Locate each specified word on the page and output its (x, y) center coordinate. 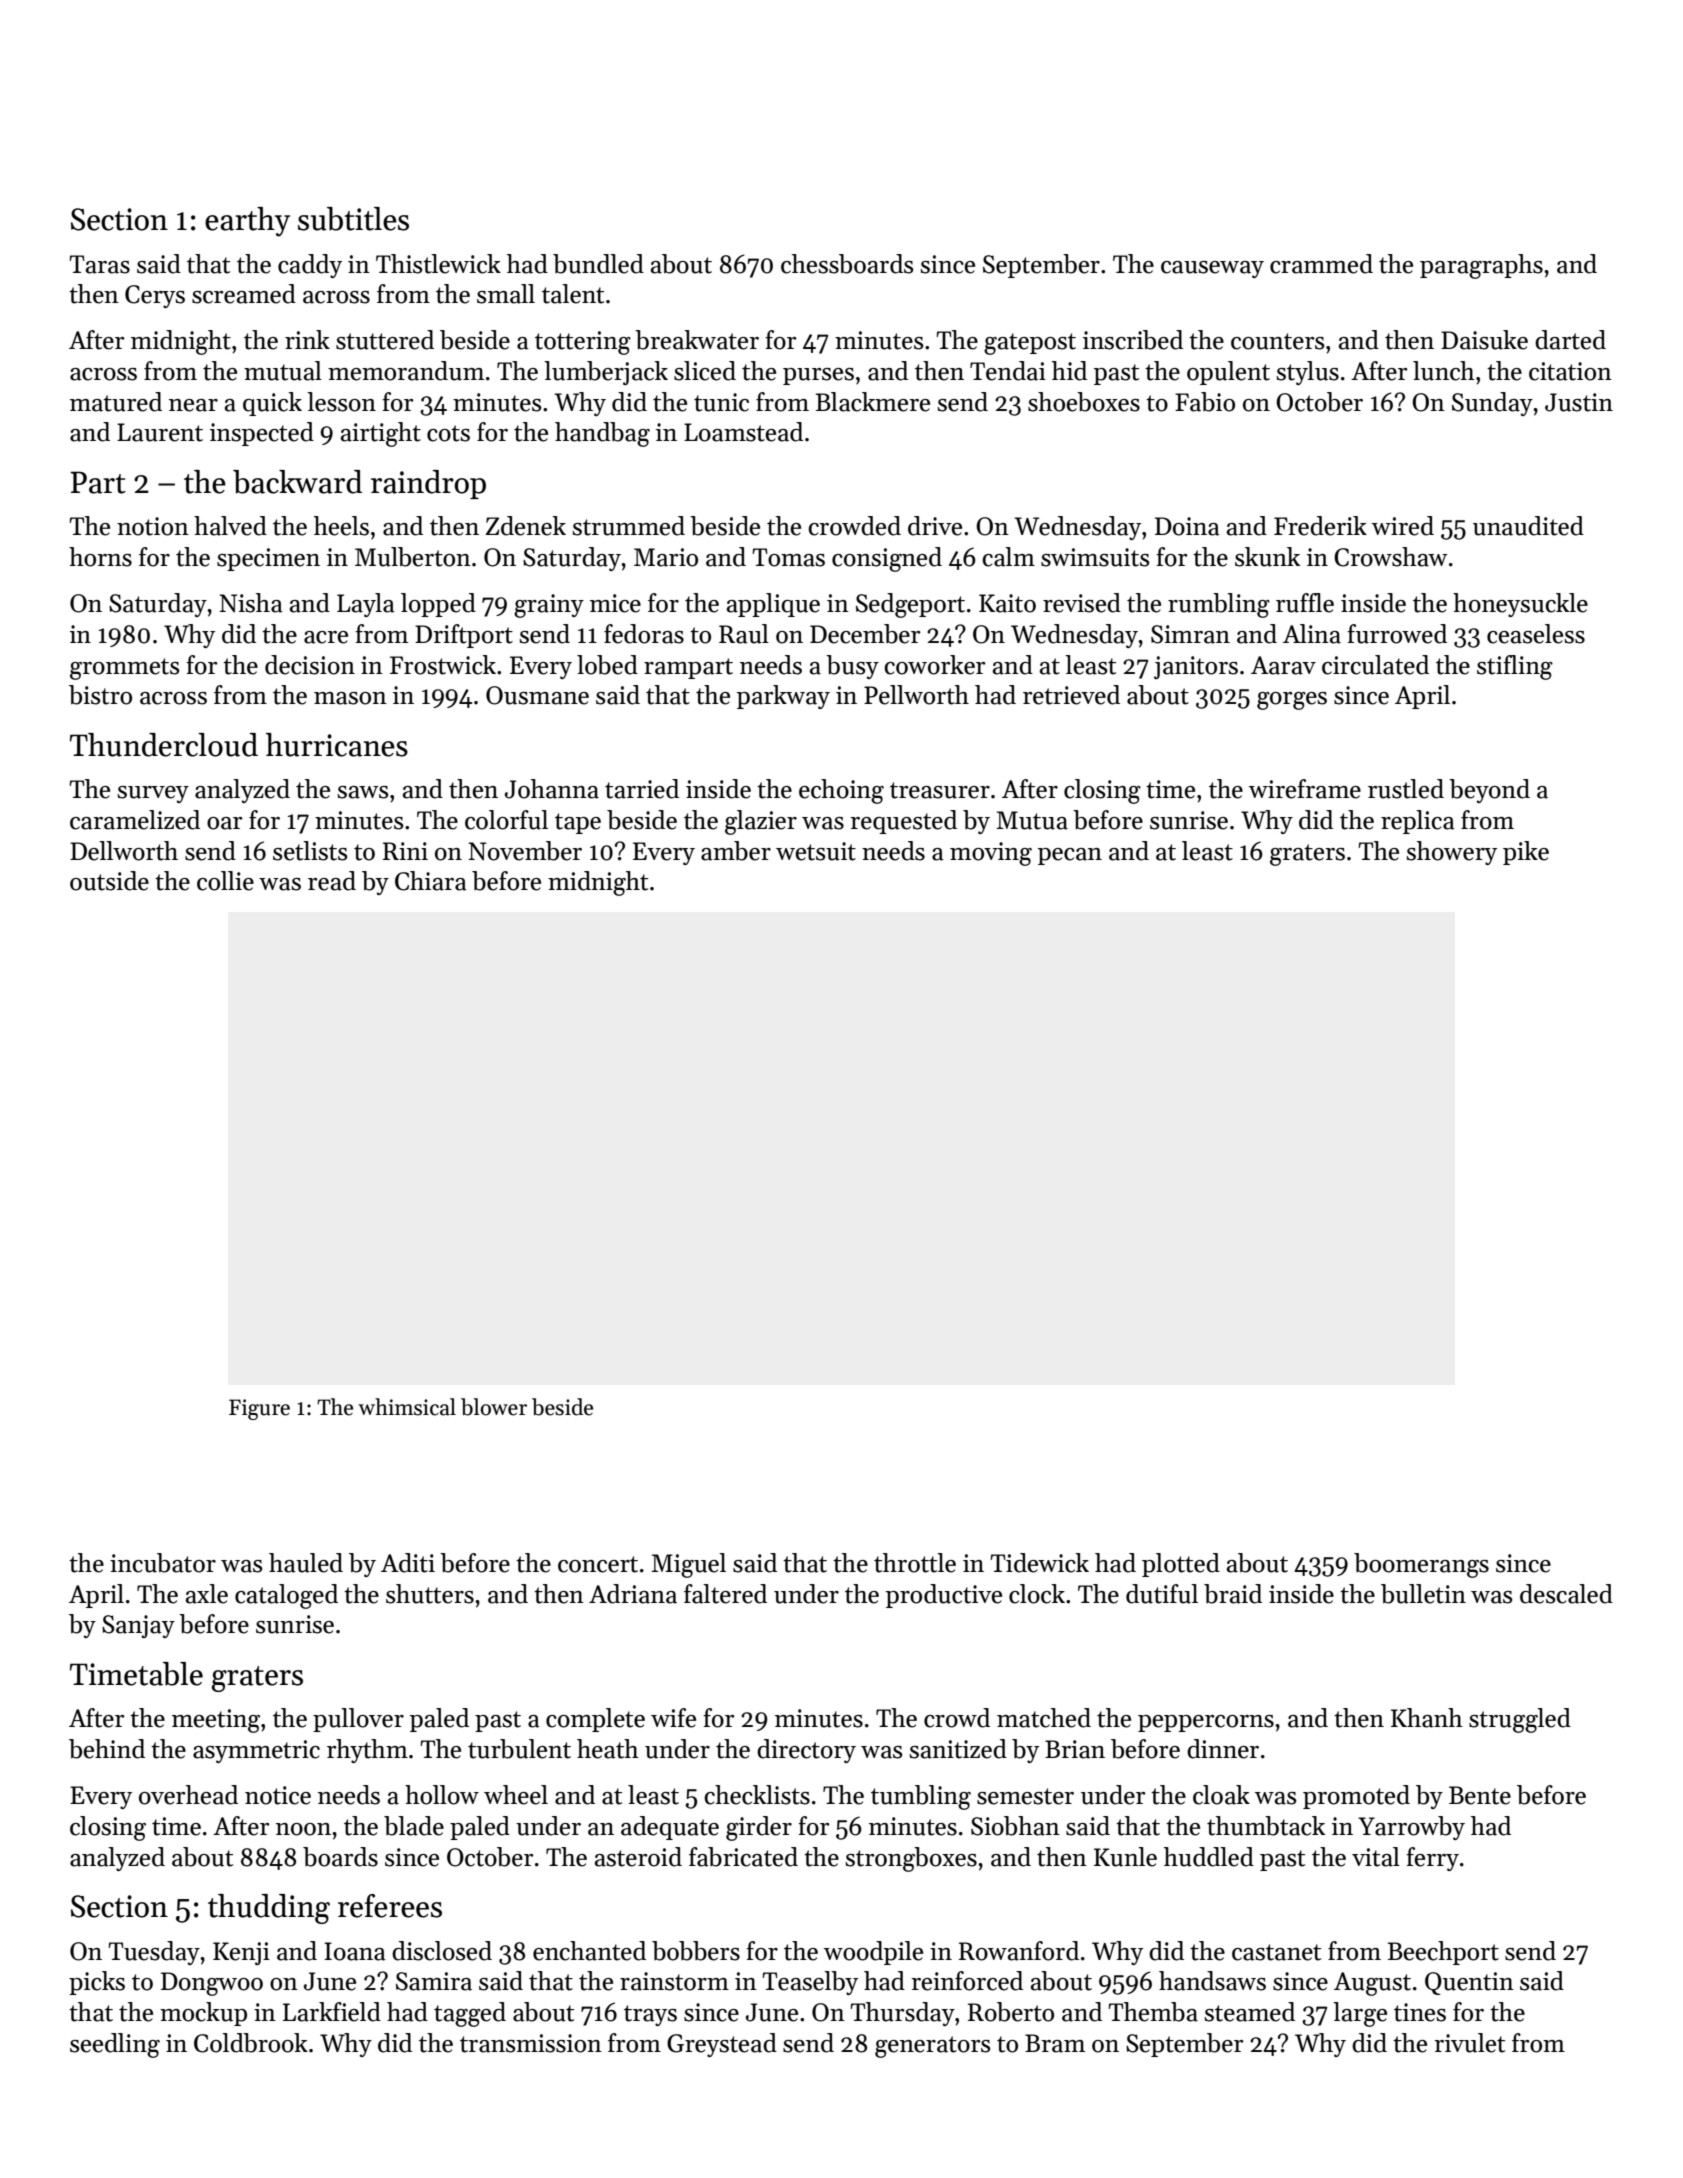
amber (736, 851)
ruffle (1305, 603)
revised (1082, 603)
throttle (915, 1563)
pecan (1070, 856)
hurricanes (337, 745)
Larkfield (332, 2012)
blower (494, 1407)
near (193, 405)
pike (1526, 853)
